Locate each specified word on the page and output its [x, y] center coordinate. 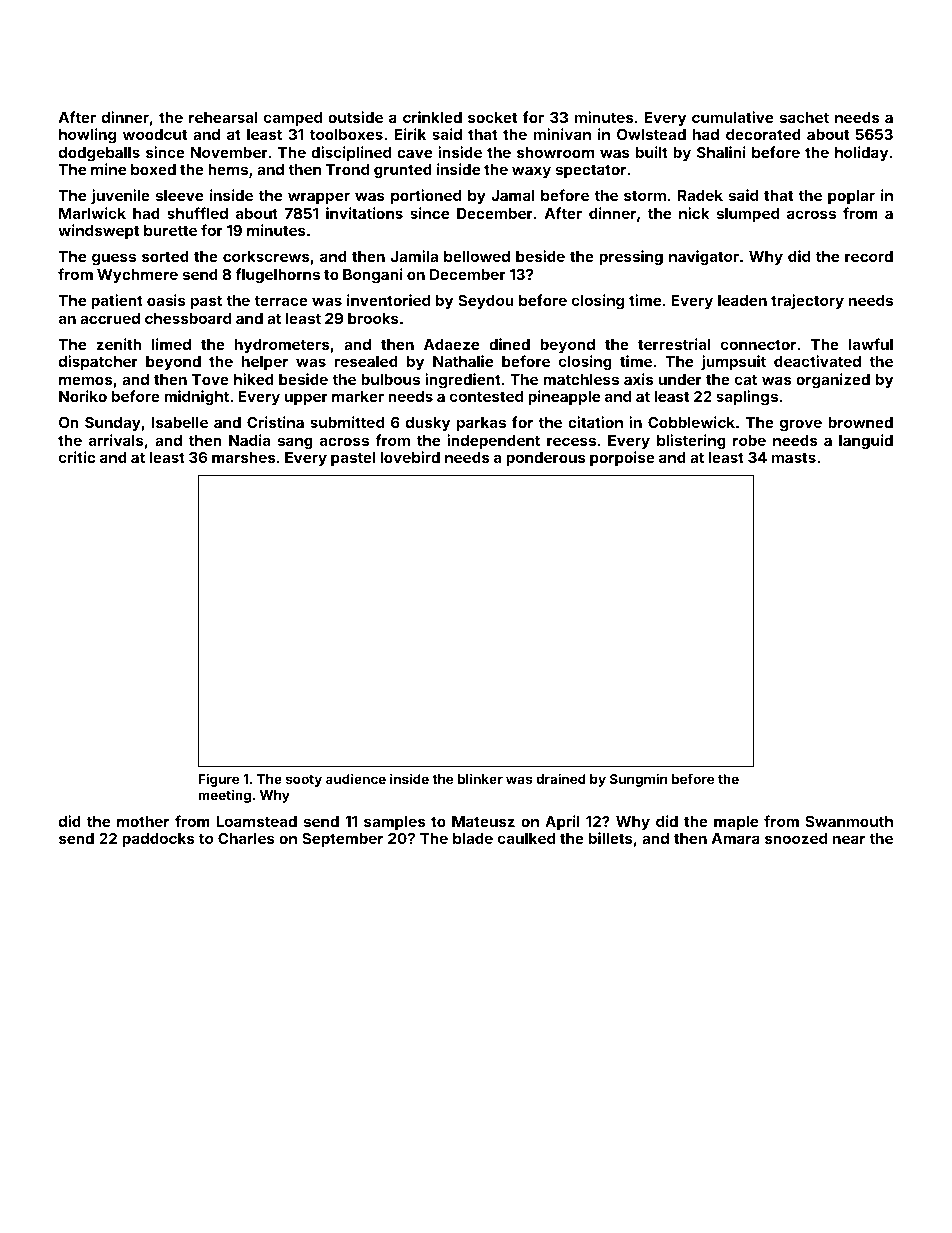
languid [866, 442]
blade [473, 838]
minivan [562, 134]
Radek [700, 195]
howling [87, 135]
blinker [480, 778]
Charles [246, 838]
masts [794, 457]
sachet [804, 117]
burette [170, 230]
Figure [219, 780]
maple [736, 823]
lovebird [410, 457]
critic [77, 457]
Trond [347, 169]
